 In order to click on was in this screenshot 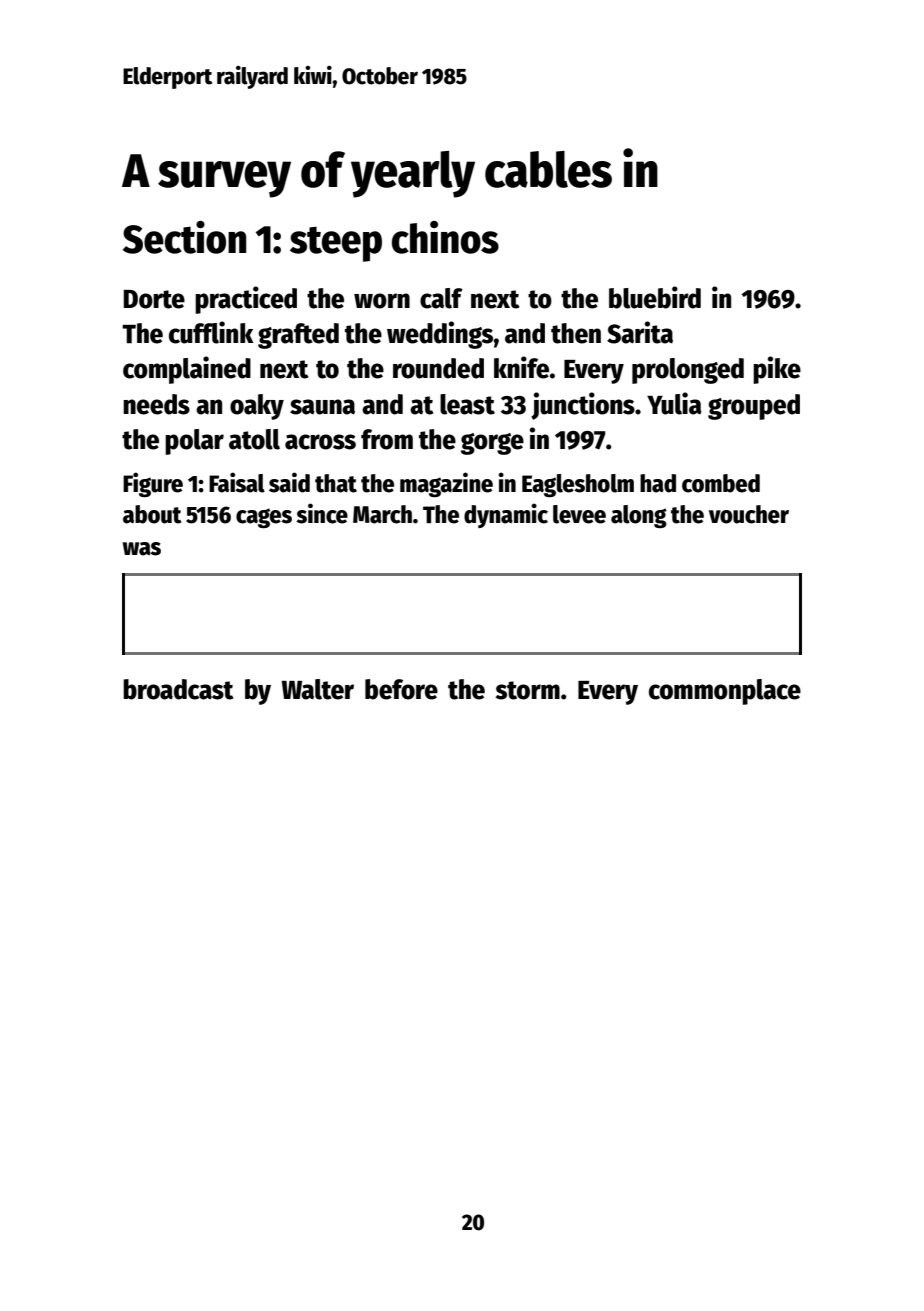, I will do `click(142, 549)`.
